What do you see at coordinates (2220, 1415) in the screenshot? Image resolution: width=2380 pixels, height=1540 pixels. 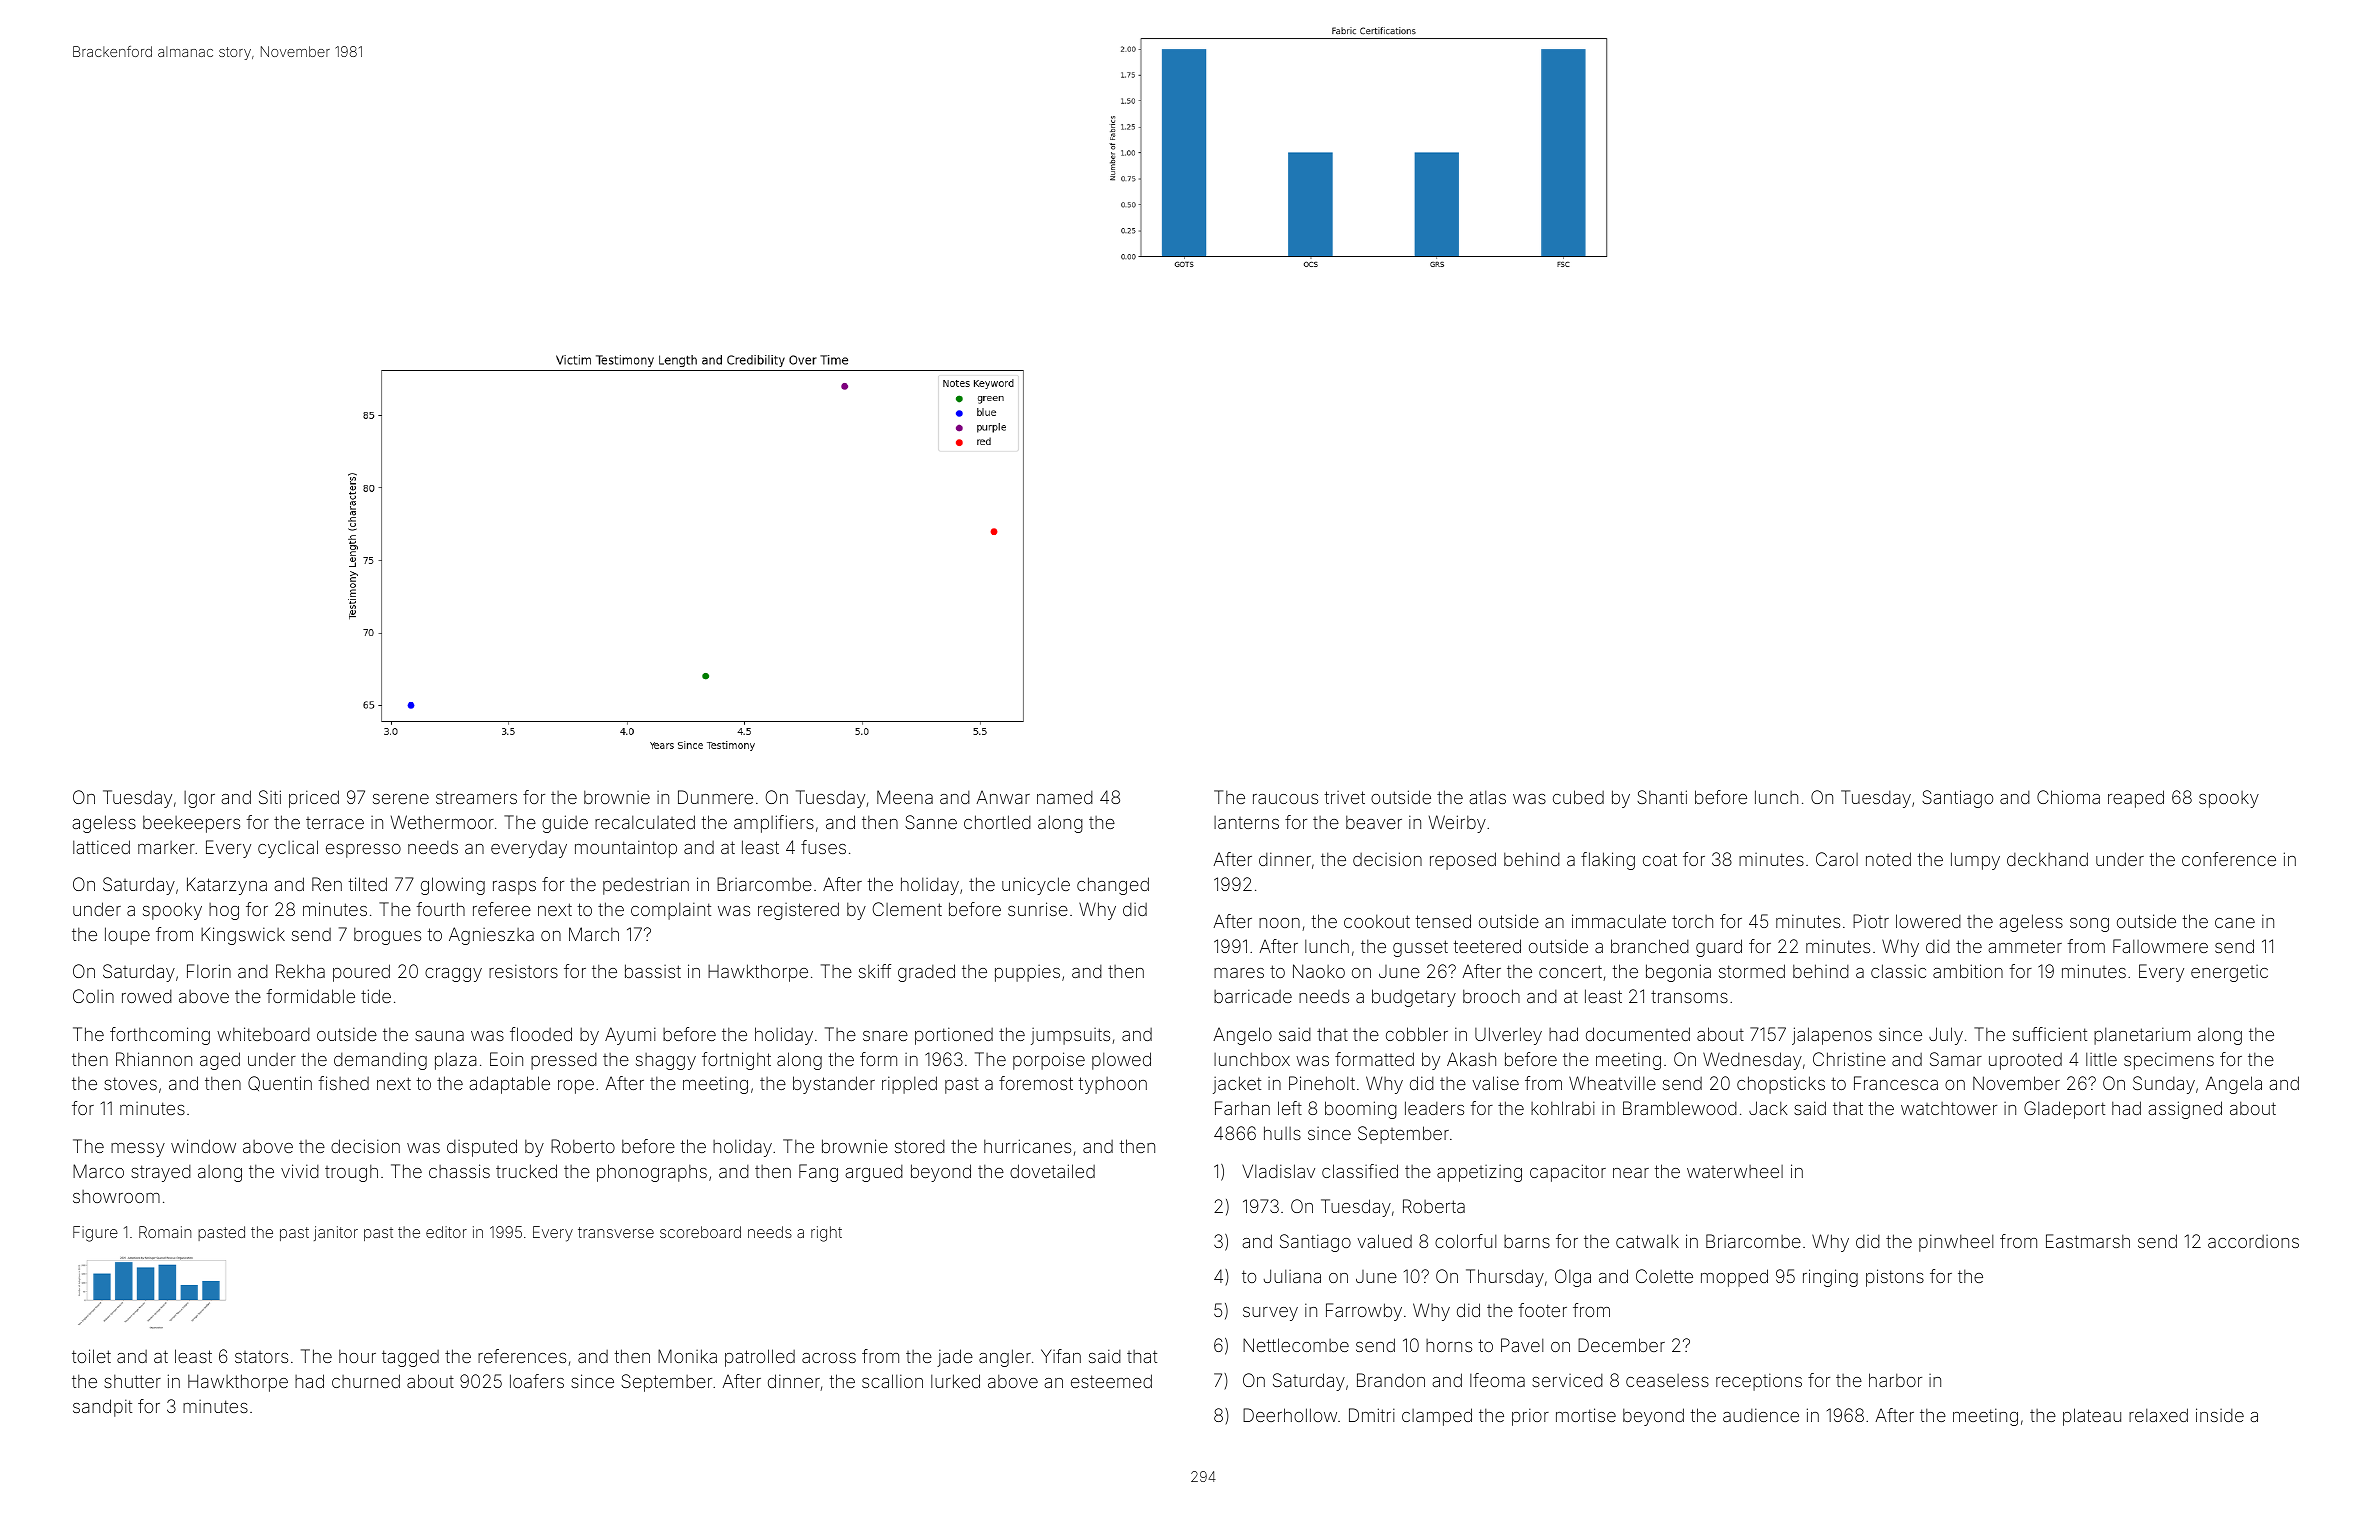 I see `inside` at bounding box center [2220, 1415].
